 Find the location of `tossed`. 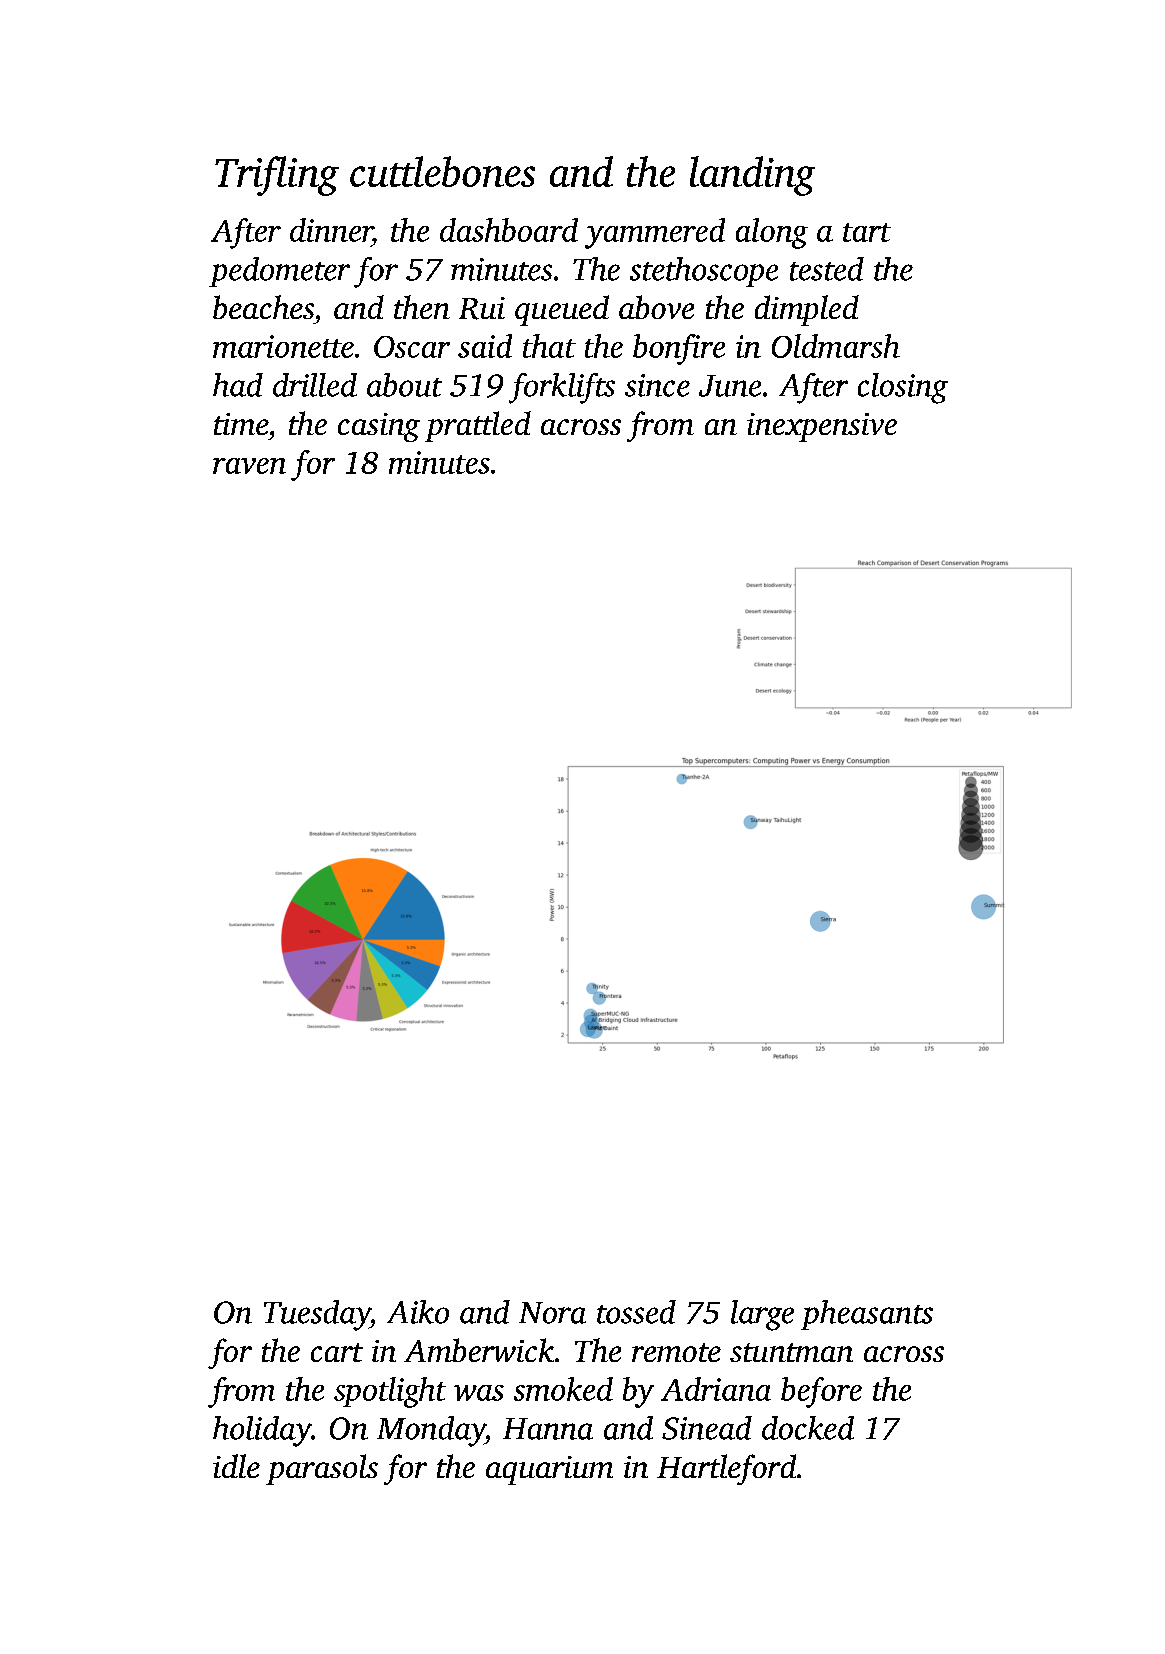

tossed is located at coordinates (636, 1312).
